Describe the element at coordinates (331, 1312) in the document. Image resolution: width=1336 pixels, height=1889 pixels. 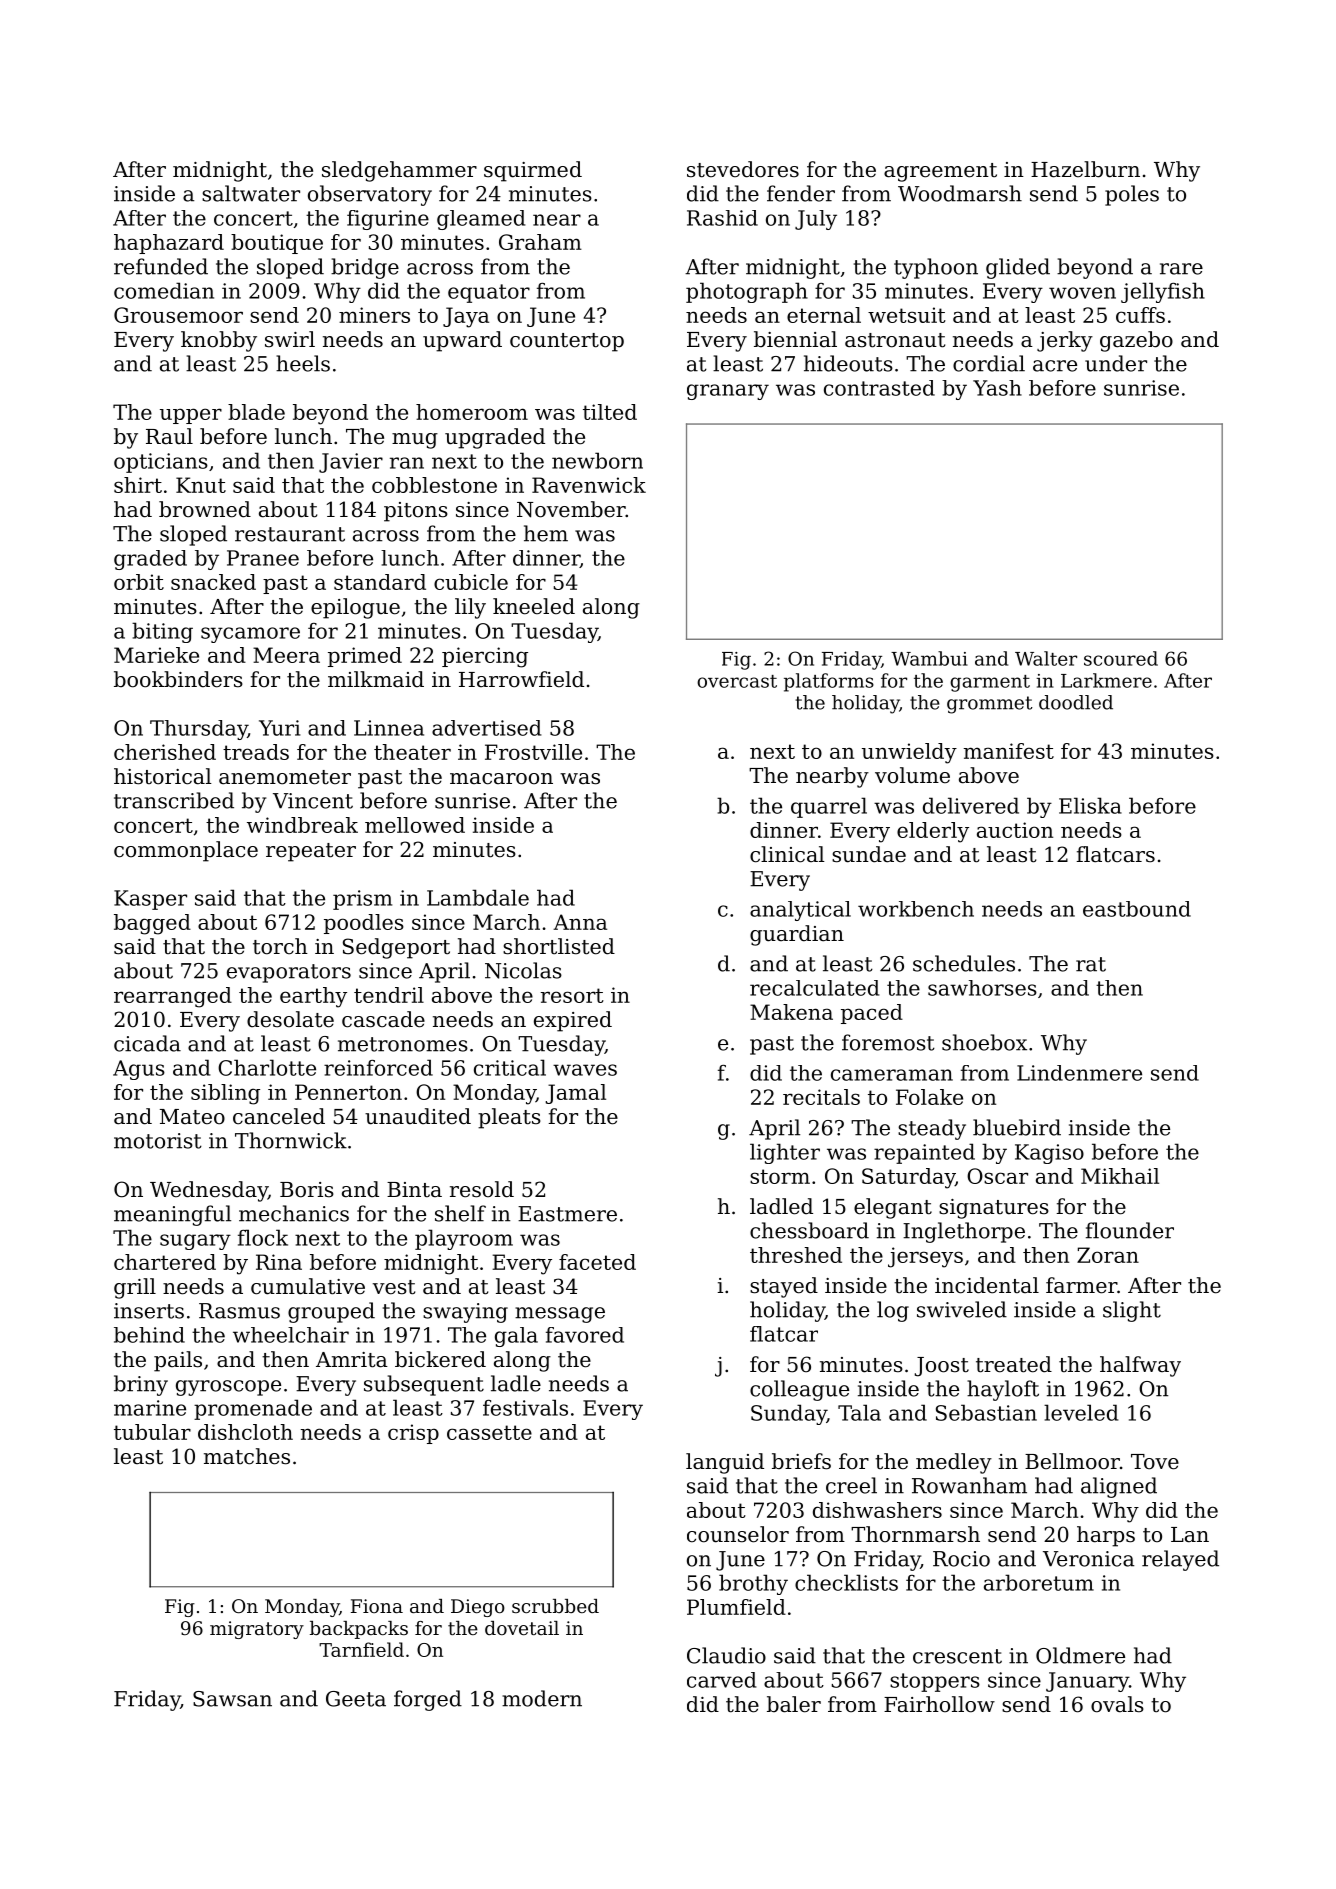
I see `grouped` at that location.
